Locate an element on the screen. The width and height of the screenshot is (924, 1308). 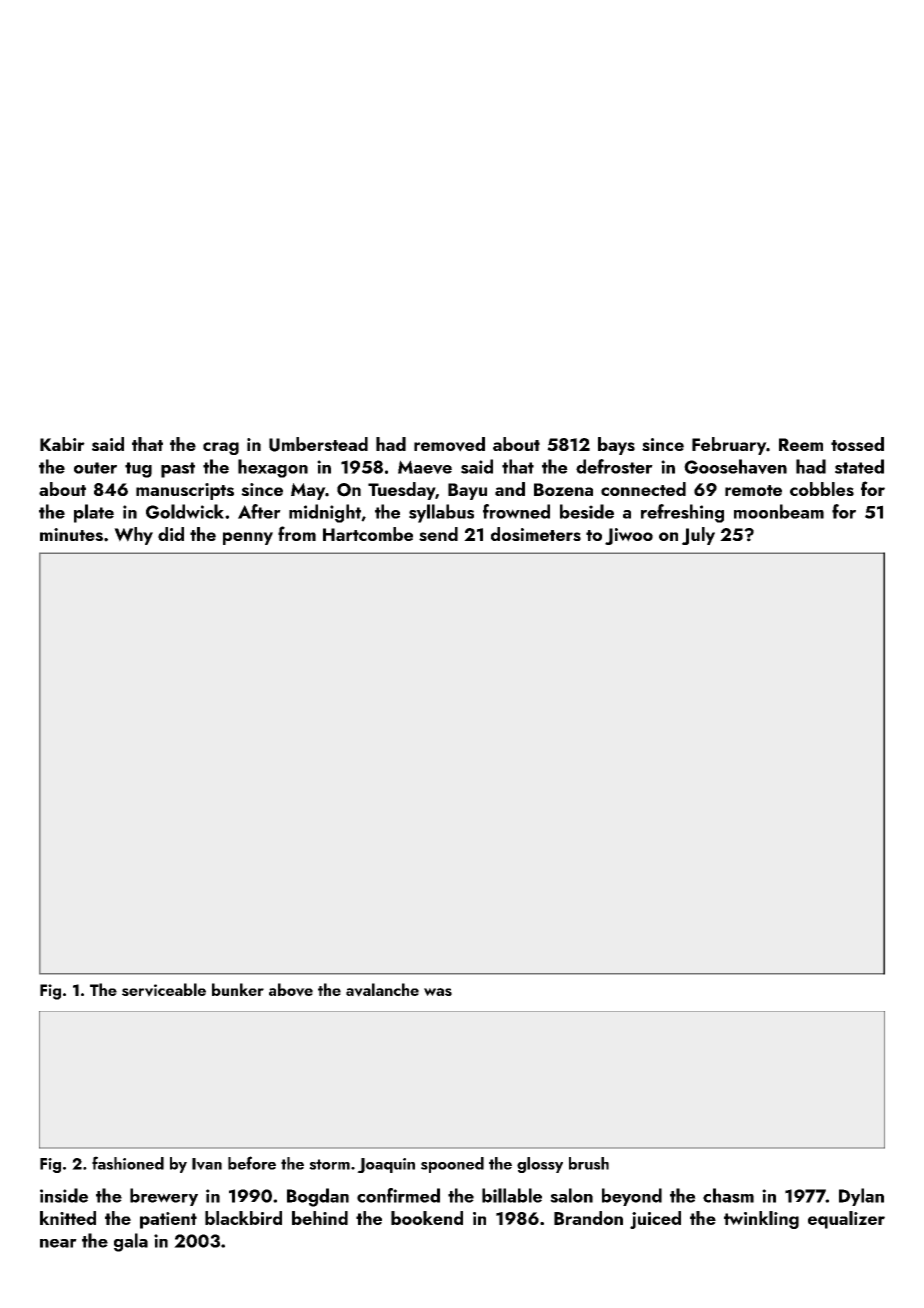
equalizer is located at coordinates (846, 1220).
